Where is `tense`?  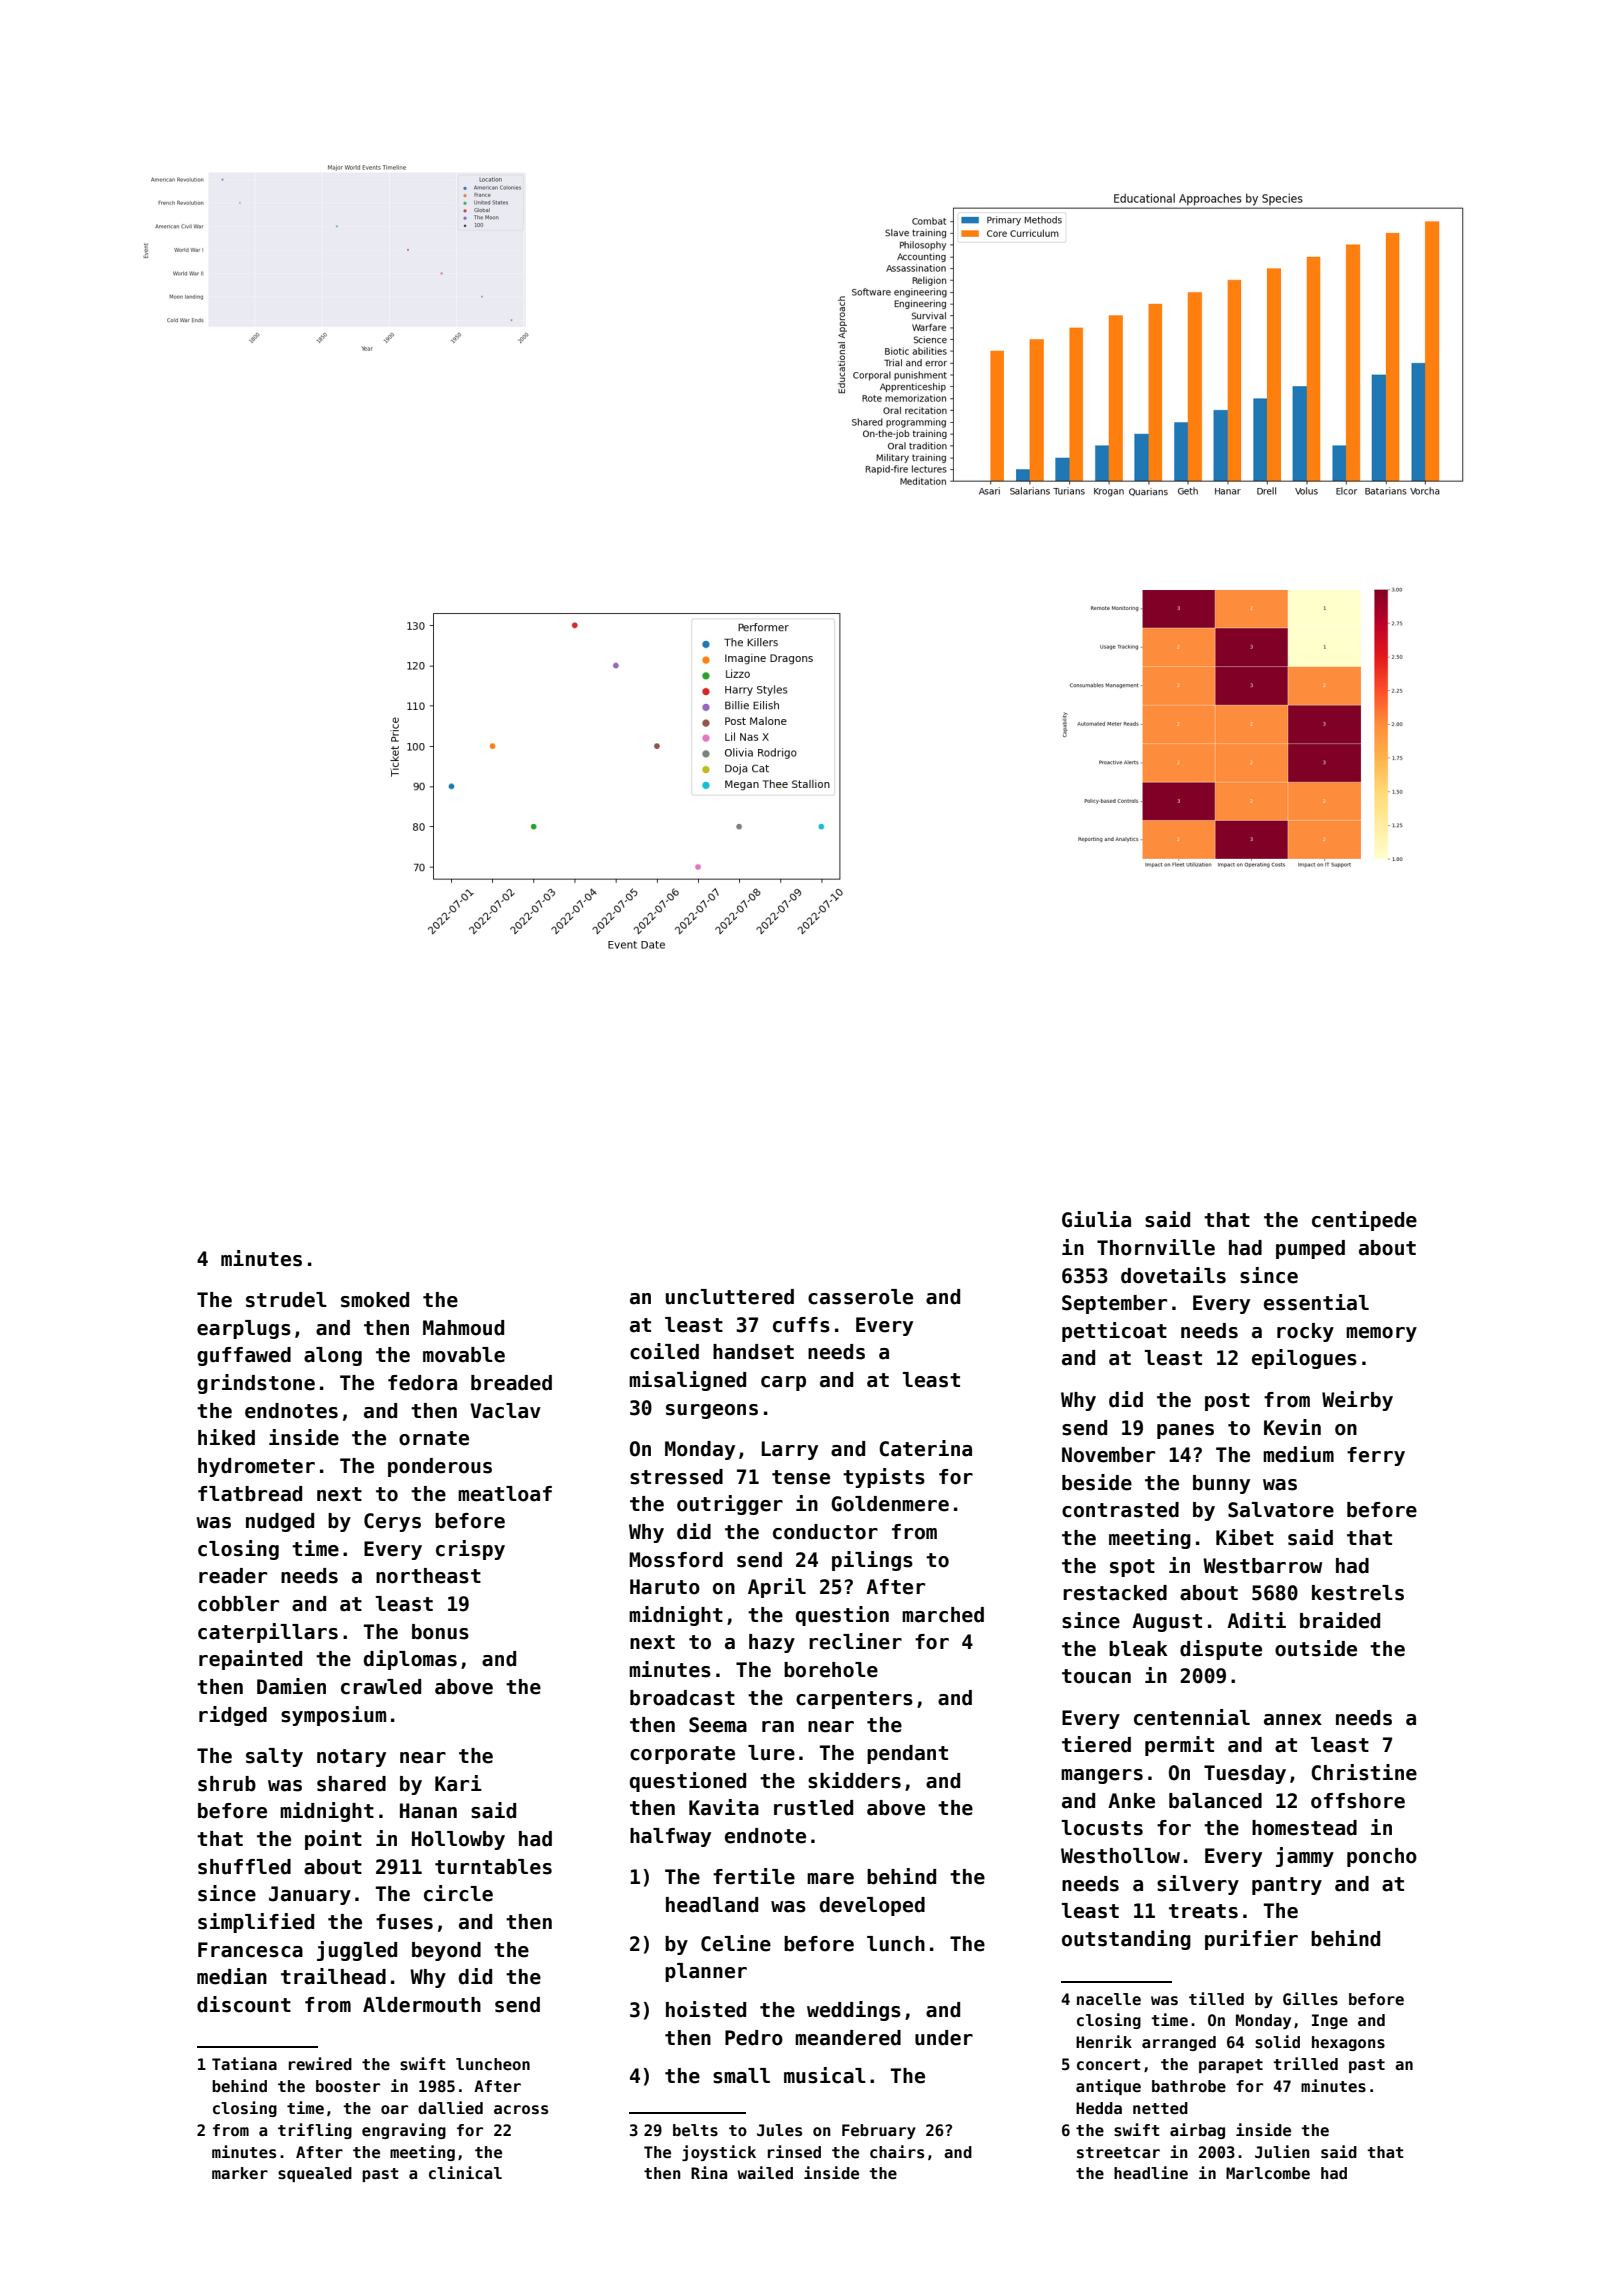 tense is located at coordinates (801, 1477).
